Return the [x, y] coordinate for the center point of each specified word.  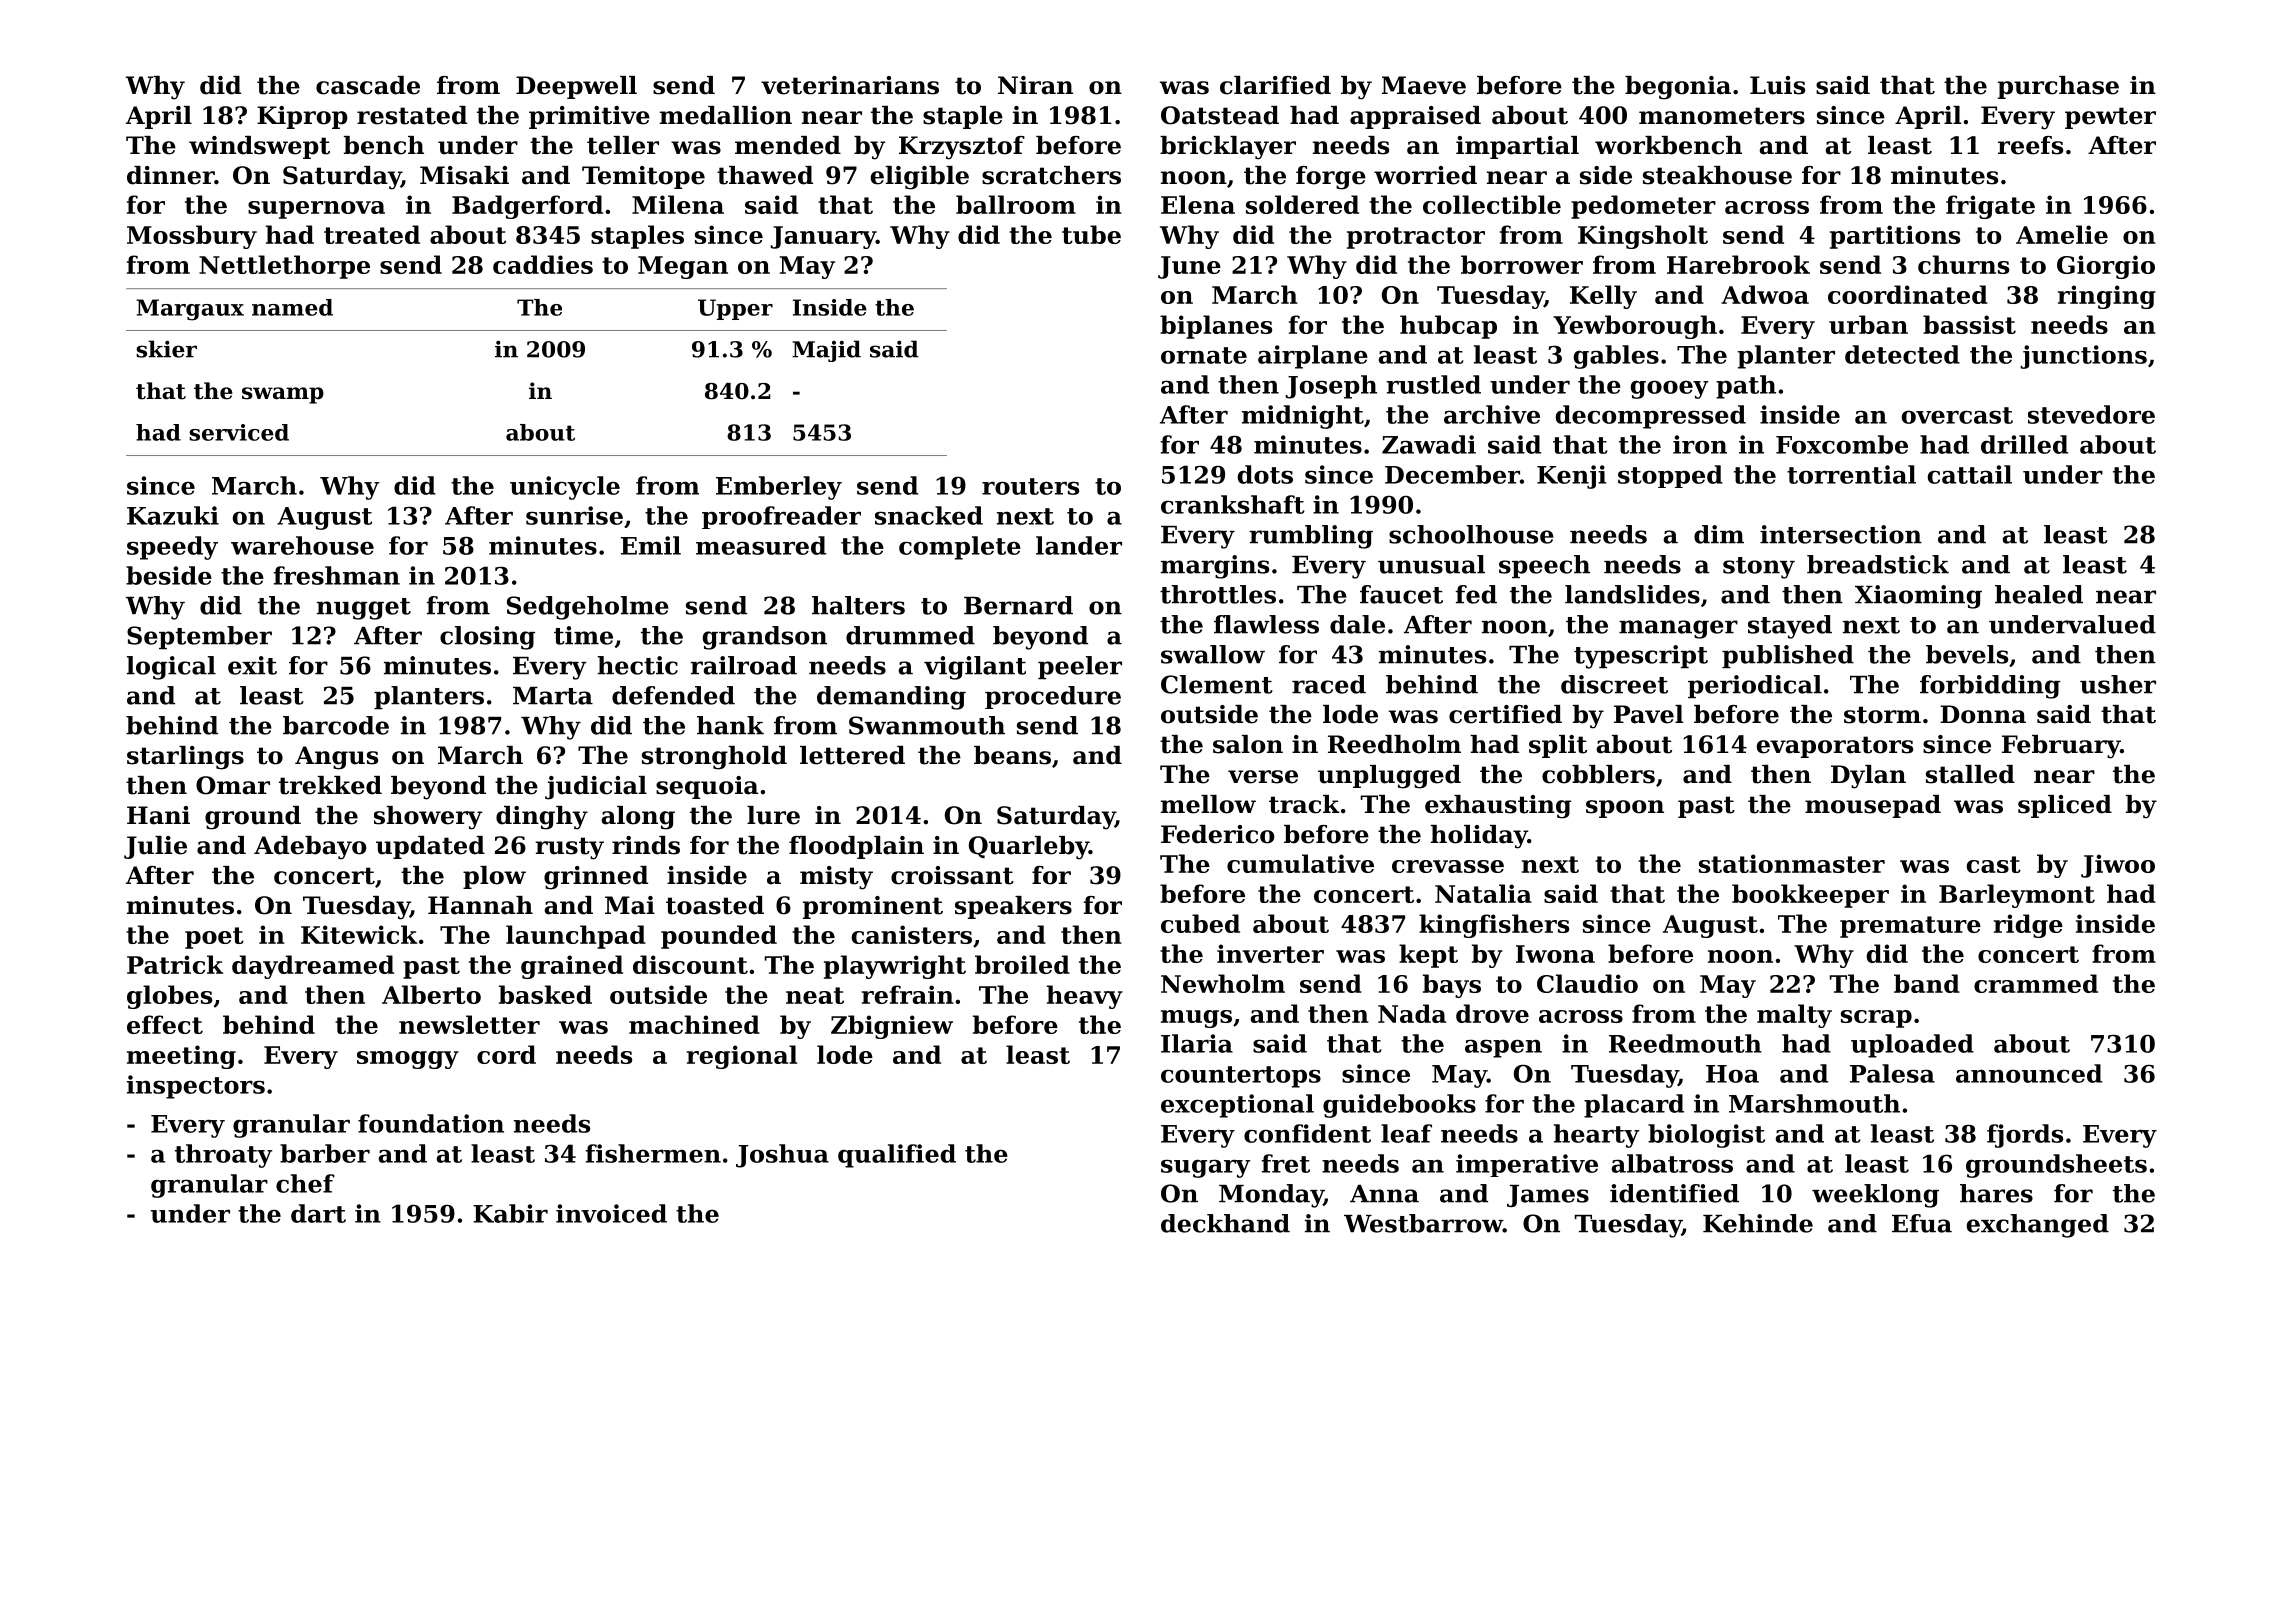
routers [1030, 486]
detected [1902, 354]
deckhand [1225, 1223]
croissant [952, 875]
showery [428, 818]
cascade [368, 85]
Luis [1777, 85]
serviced [239, 432]
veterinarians [850, 85]
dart [318, 1213]
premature [1910, 927]
